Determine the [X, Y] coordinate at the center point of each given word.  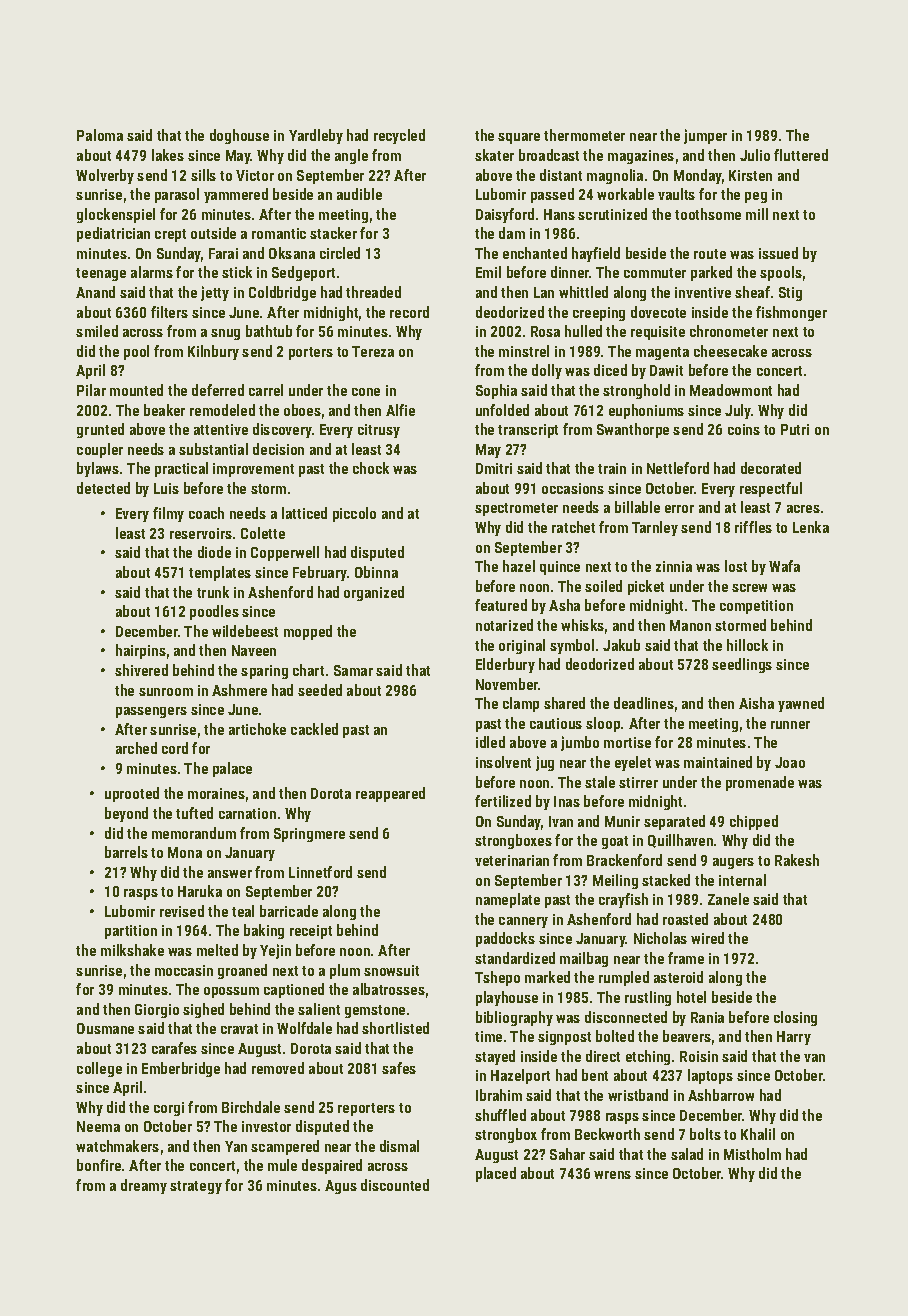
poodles [214, 612]
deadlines [644, 703]
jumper [705, 136]
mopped [308, 632]
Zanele [728, 899]
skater [494, 155]
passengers [151, 712]
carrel [266, 390]
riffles [753, 527]
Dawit [666, 370]
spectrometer [516, 509]
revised [182, 911]
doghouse [239, 136]
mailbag [584, 959]
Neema [98, 1126]
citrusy [379, 431]
